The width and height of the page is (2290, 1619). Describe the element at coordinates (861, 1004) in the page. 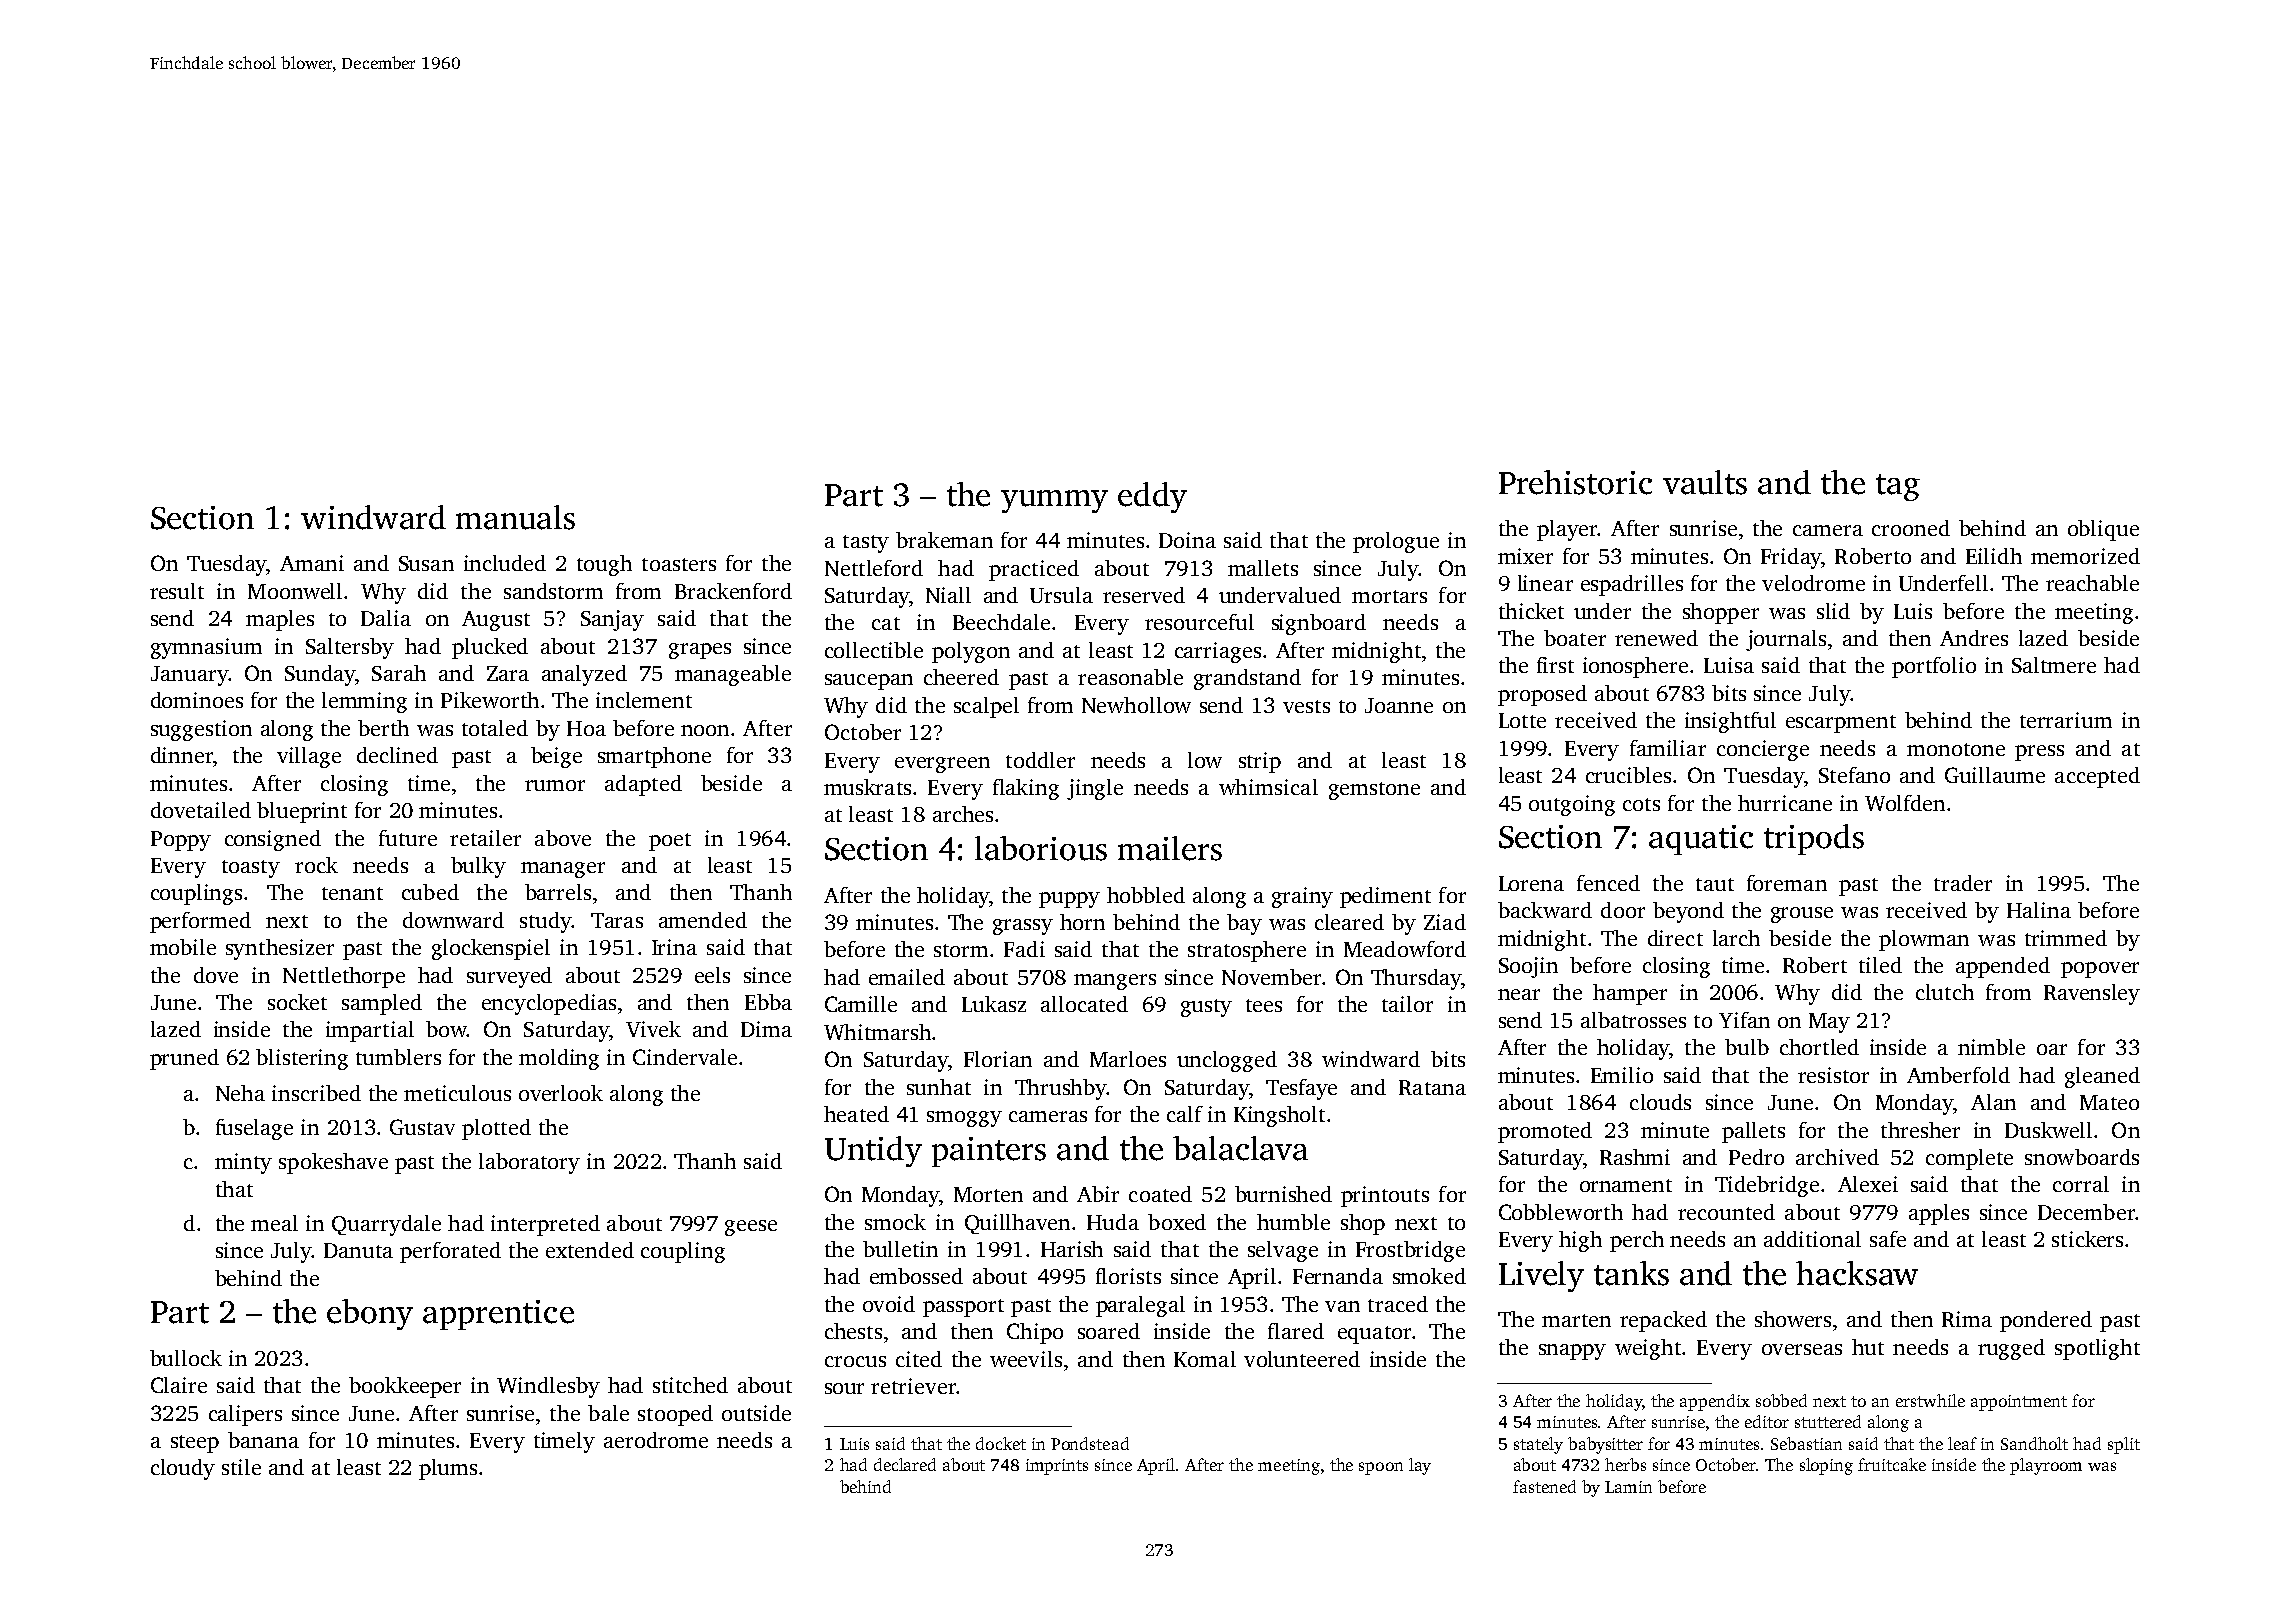

I see `Camille` at that location.
